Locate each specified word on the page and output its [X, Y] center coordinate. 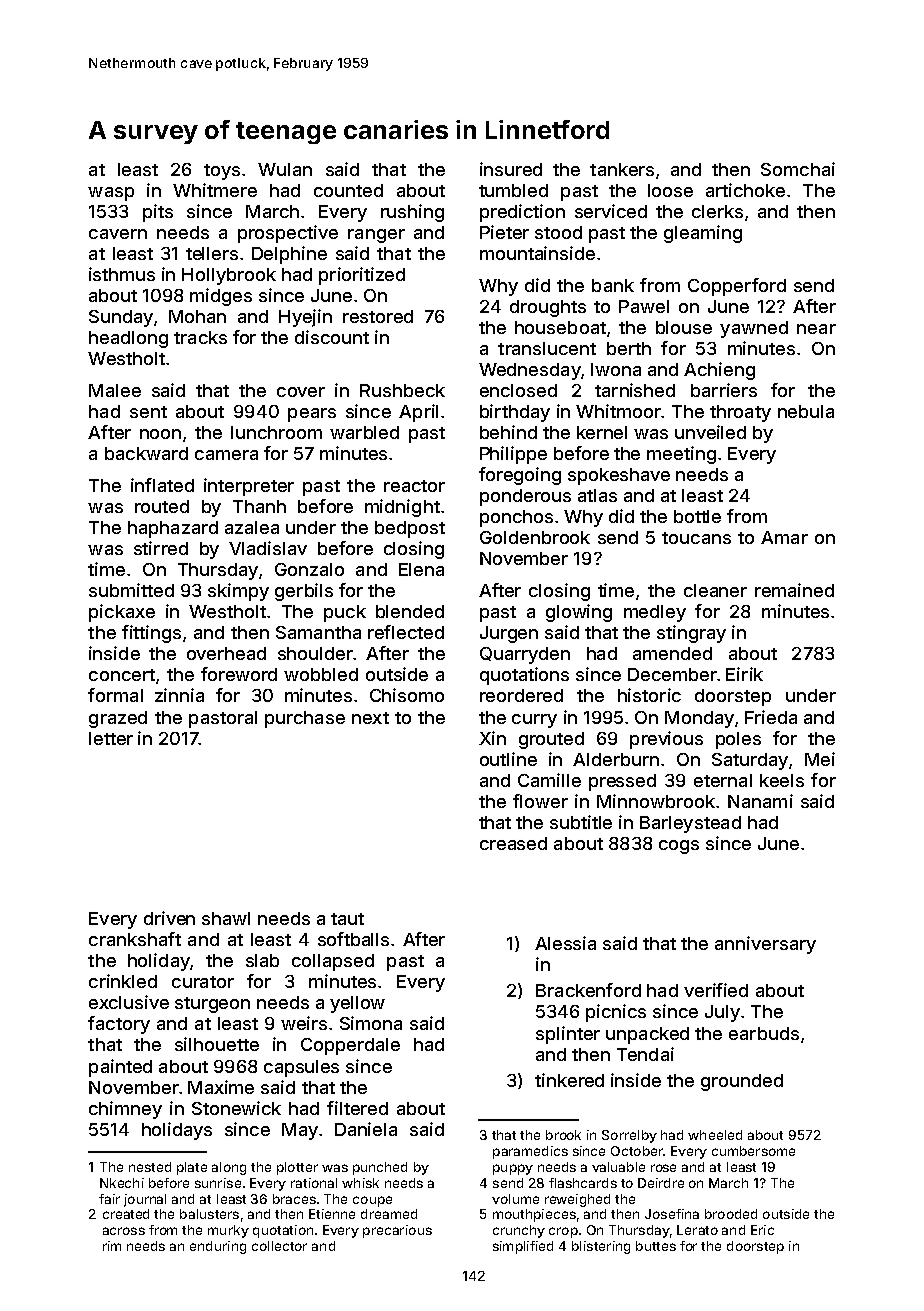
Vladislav [268, 548]
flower [540, 801]
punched [380, 1168]
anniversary [765, 945]
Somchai [798, 169]
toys [222, 172]
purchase [305, 719]
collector [279, 1246]
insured [511, 169]
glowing [579, 613]
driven [169, 918]
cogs [679, 847]
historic [649, 695]
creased [513, 843]
